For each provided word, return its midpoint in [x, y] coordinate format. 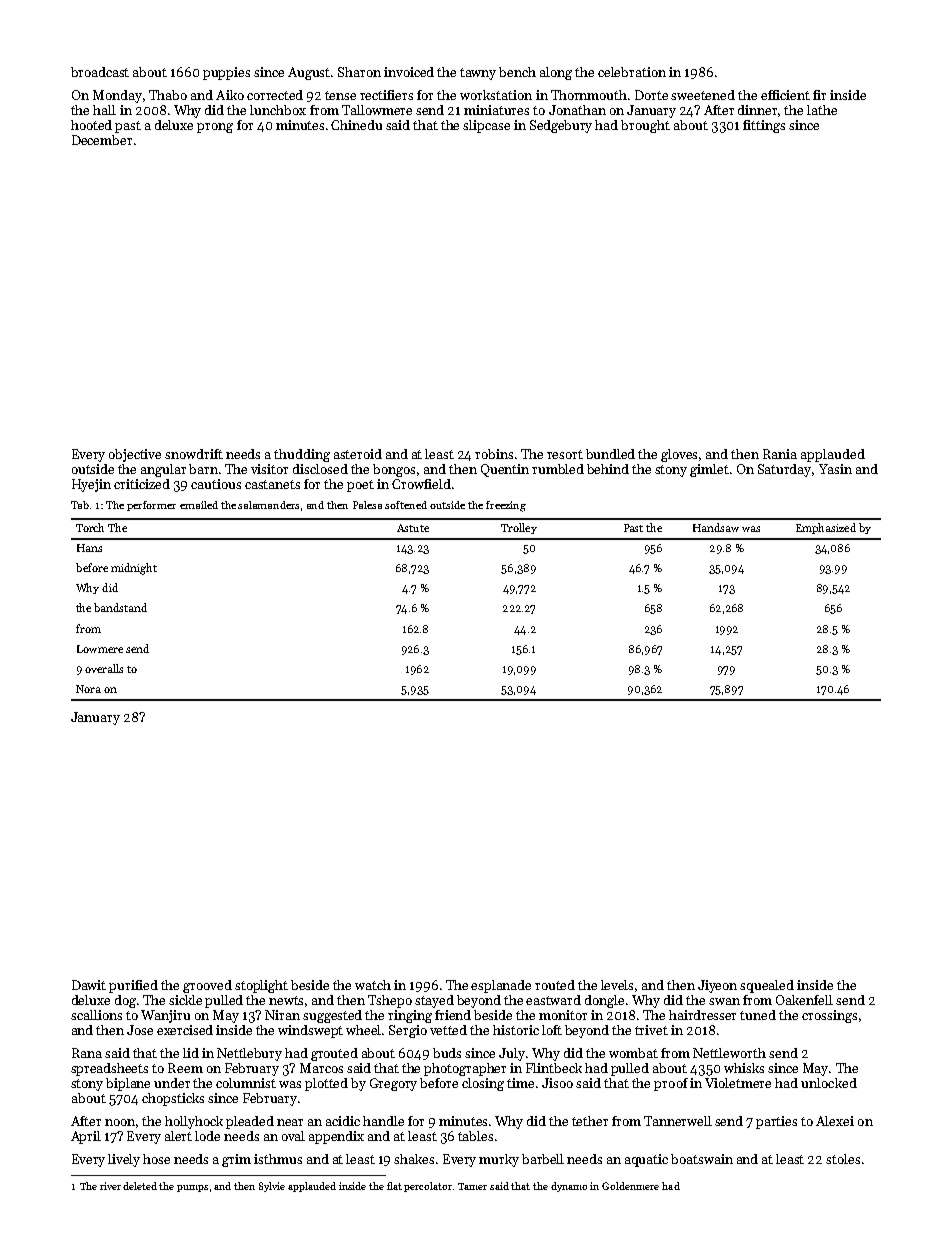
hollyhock [194, 1122]
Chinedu [356, 125]
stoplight [261, 986]
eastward [553, 1000]
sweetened [703, 95]
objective [135, 455]
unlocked [829, 1083]
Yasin [835, 469]
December [102, 140]
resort [565, 454]
